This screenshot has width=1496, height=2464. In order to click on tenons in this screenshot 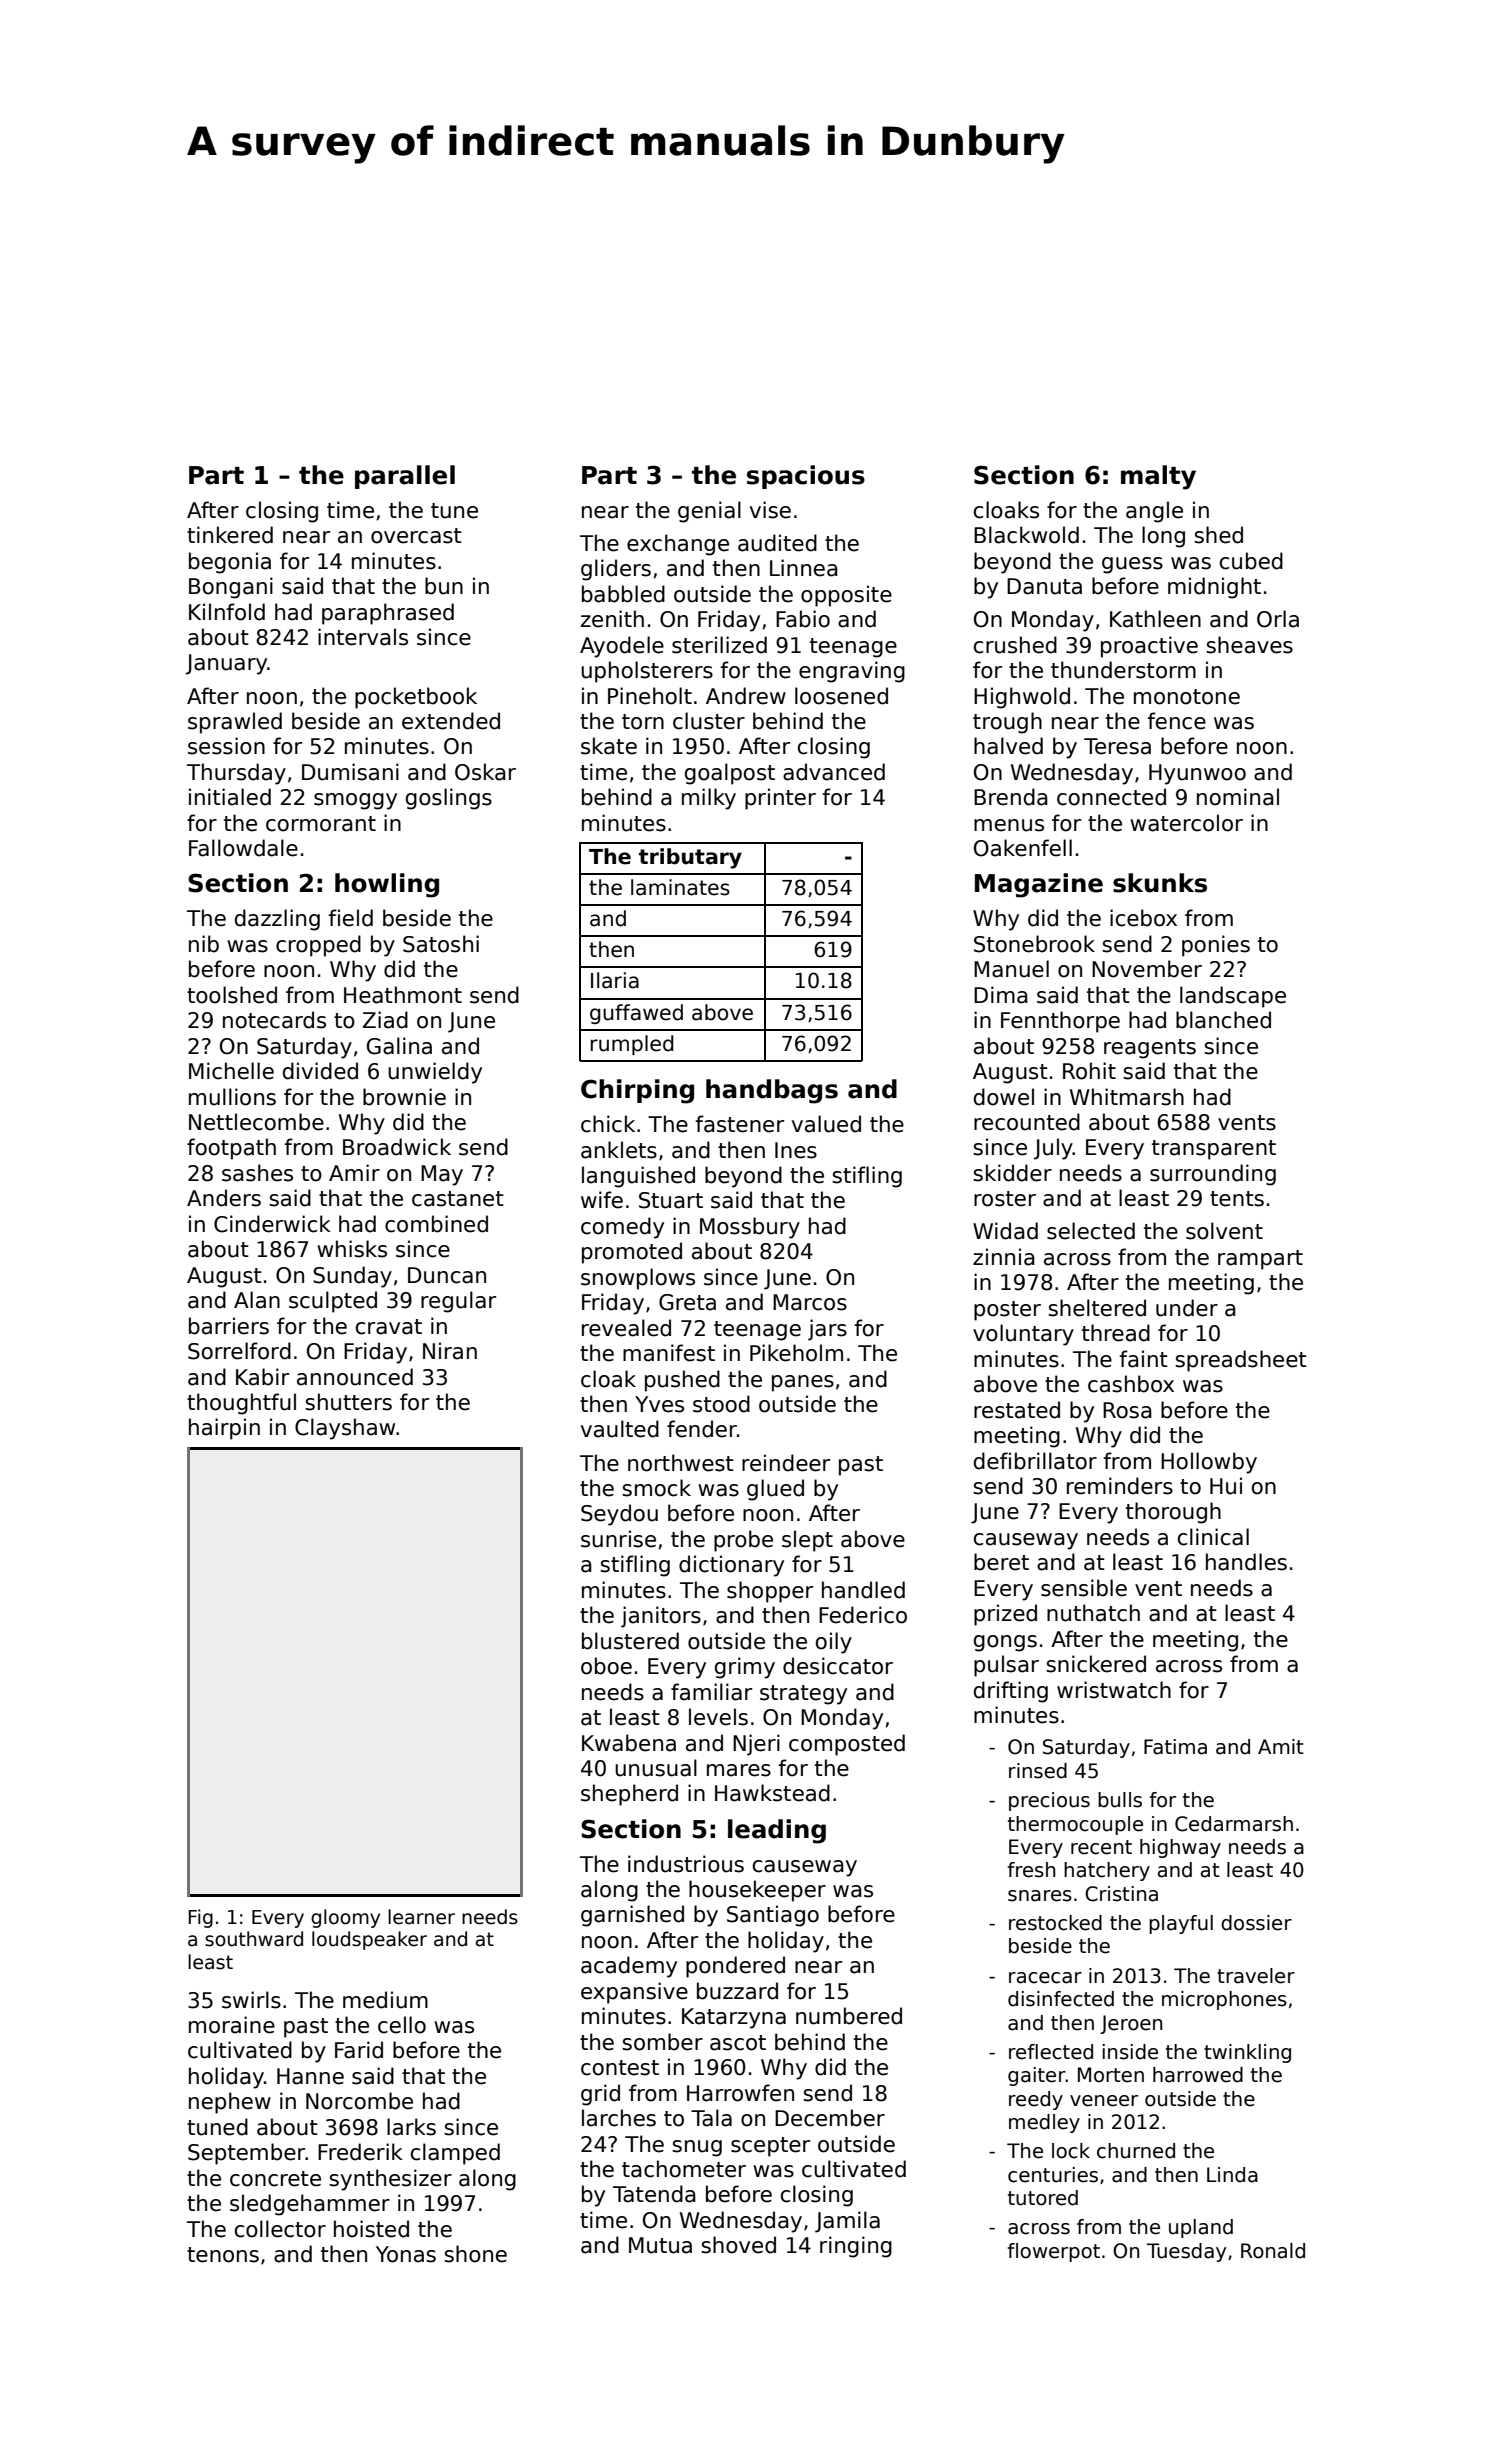, I will do `click(223, 2255)`.
